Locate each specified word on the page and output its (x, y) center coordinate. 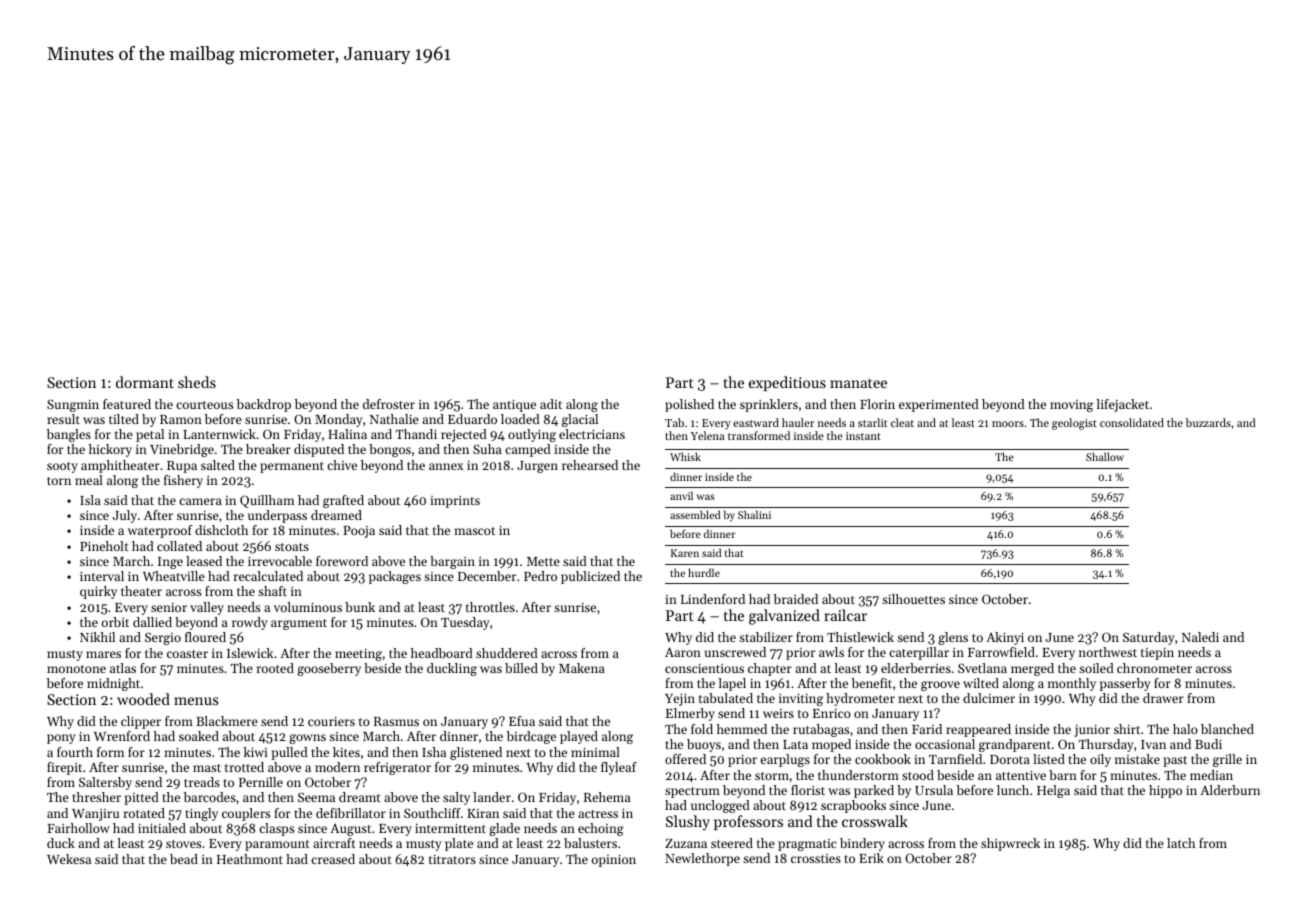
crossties (816, 858)
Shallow (1105, 456)
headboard (442, 653)
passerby (1125, 684)
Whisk (685, 456)
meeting (358, 655)
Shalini (754, 514)
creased (333, 859)
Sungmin (73, 405)
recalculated (268, 576)
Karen (685, 553)
